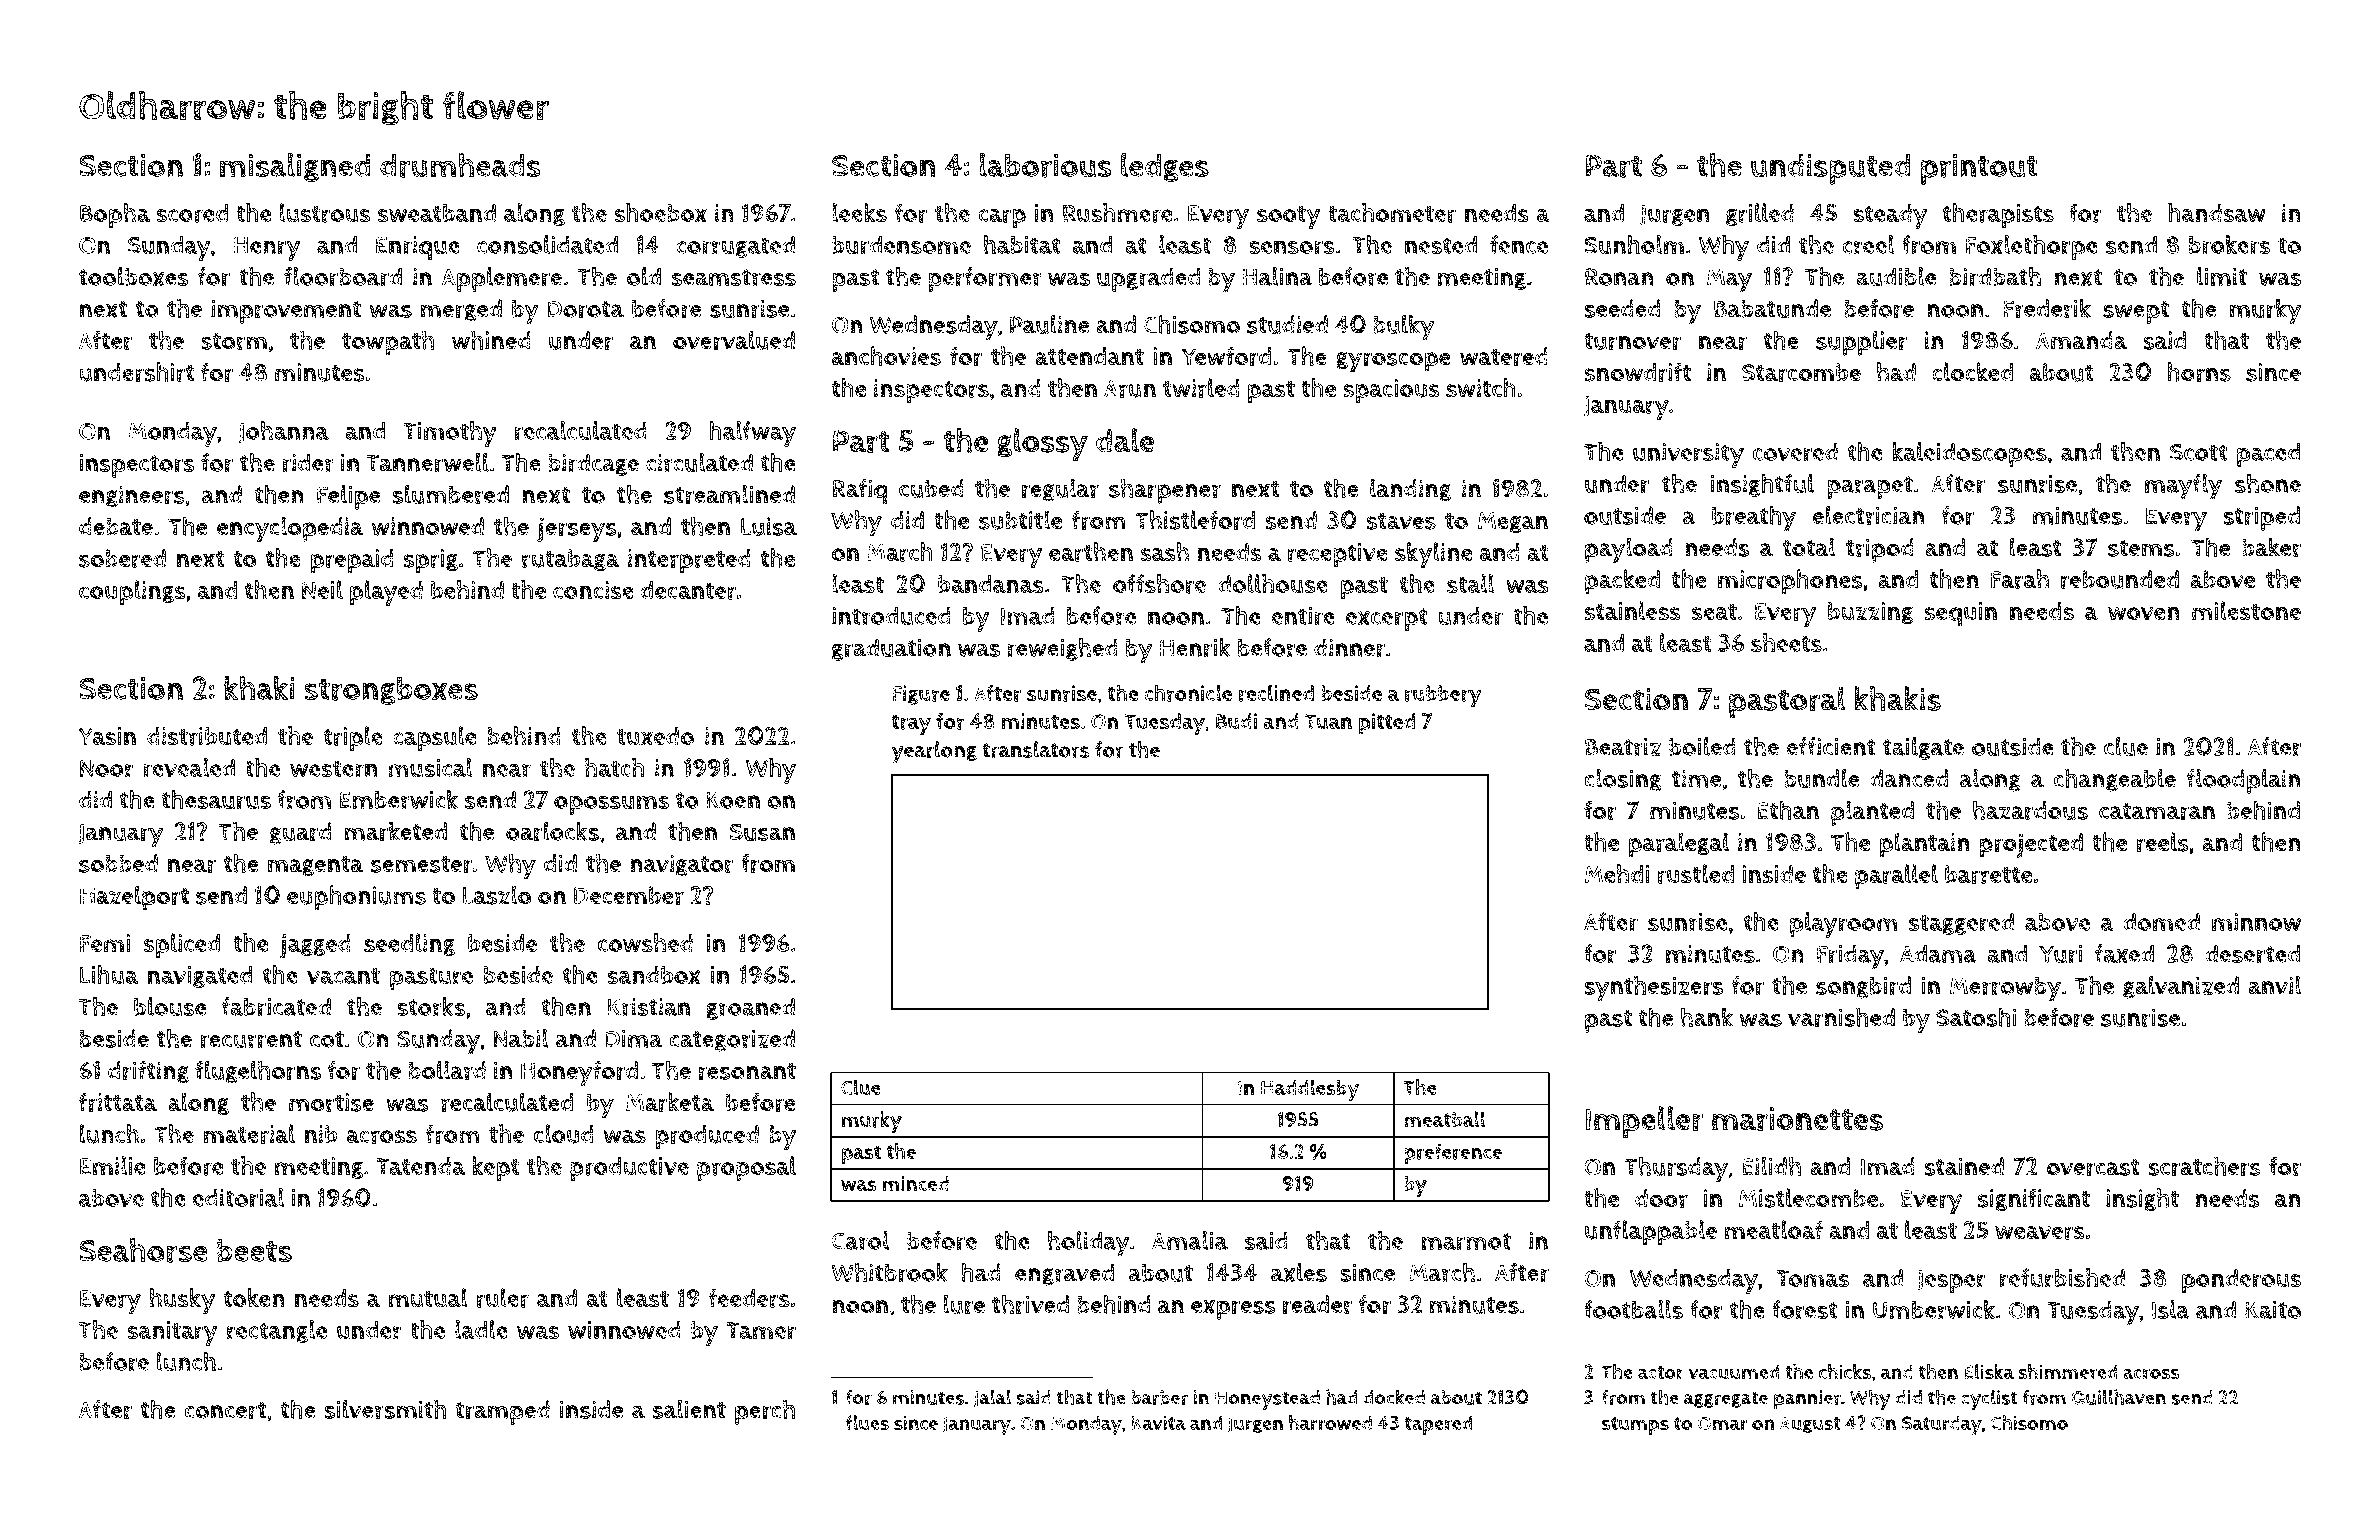 The image size is (2380, 1540). I want to click on Susan, so click(762, 832).
